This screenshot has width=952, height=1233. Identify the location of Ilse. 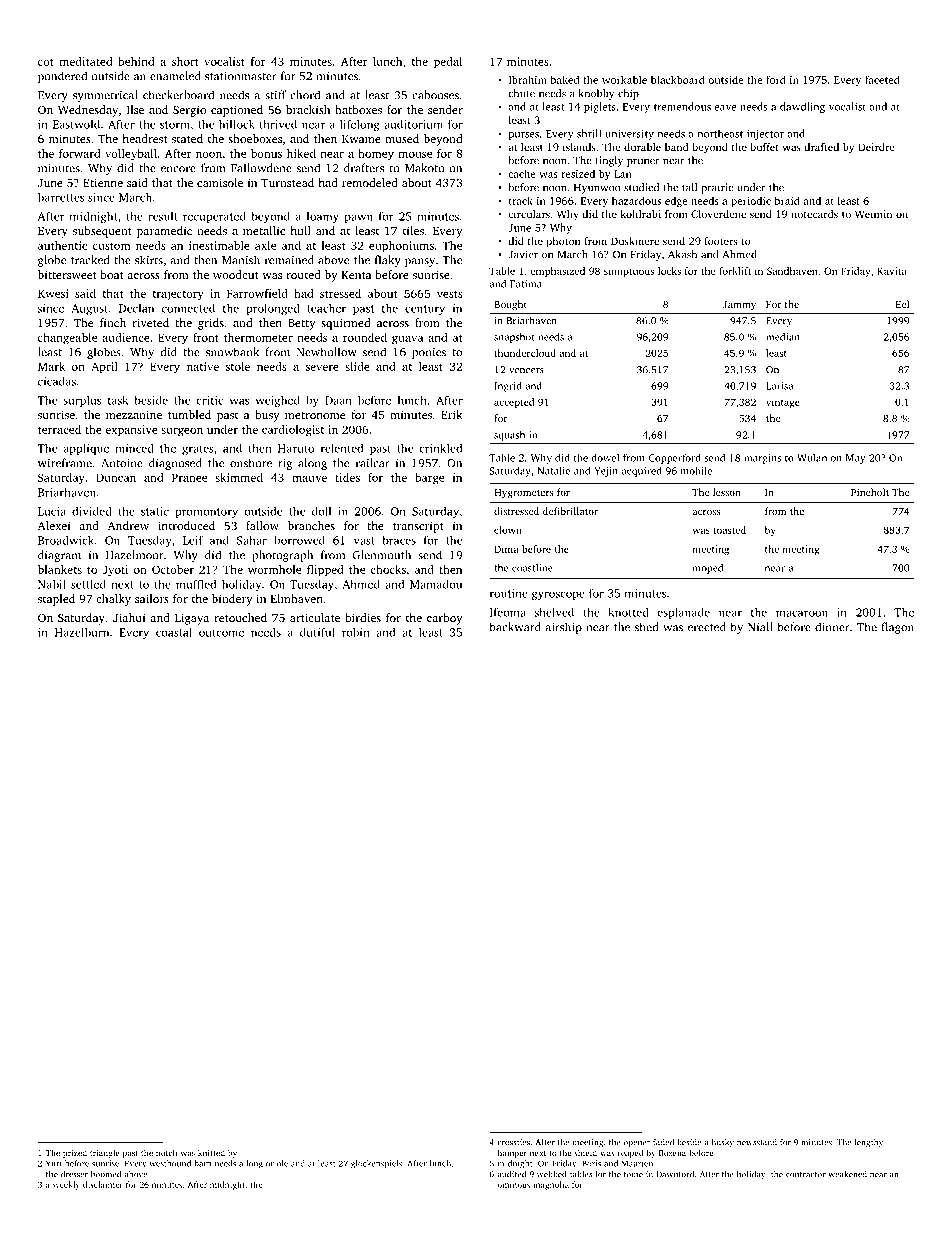
(135, 109).
